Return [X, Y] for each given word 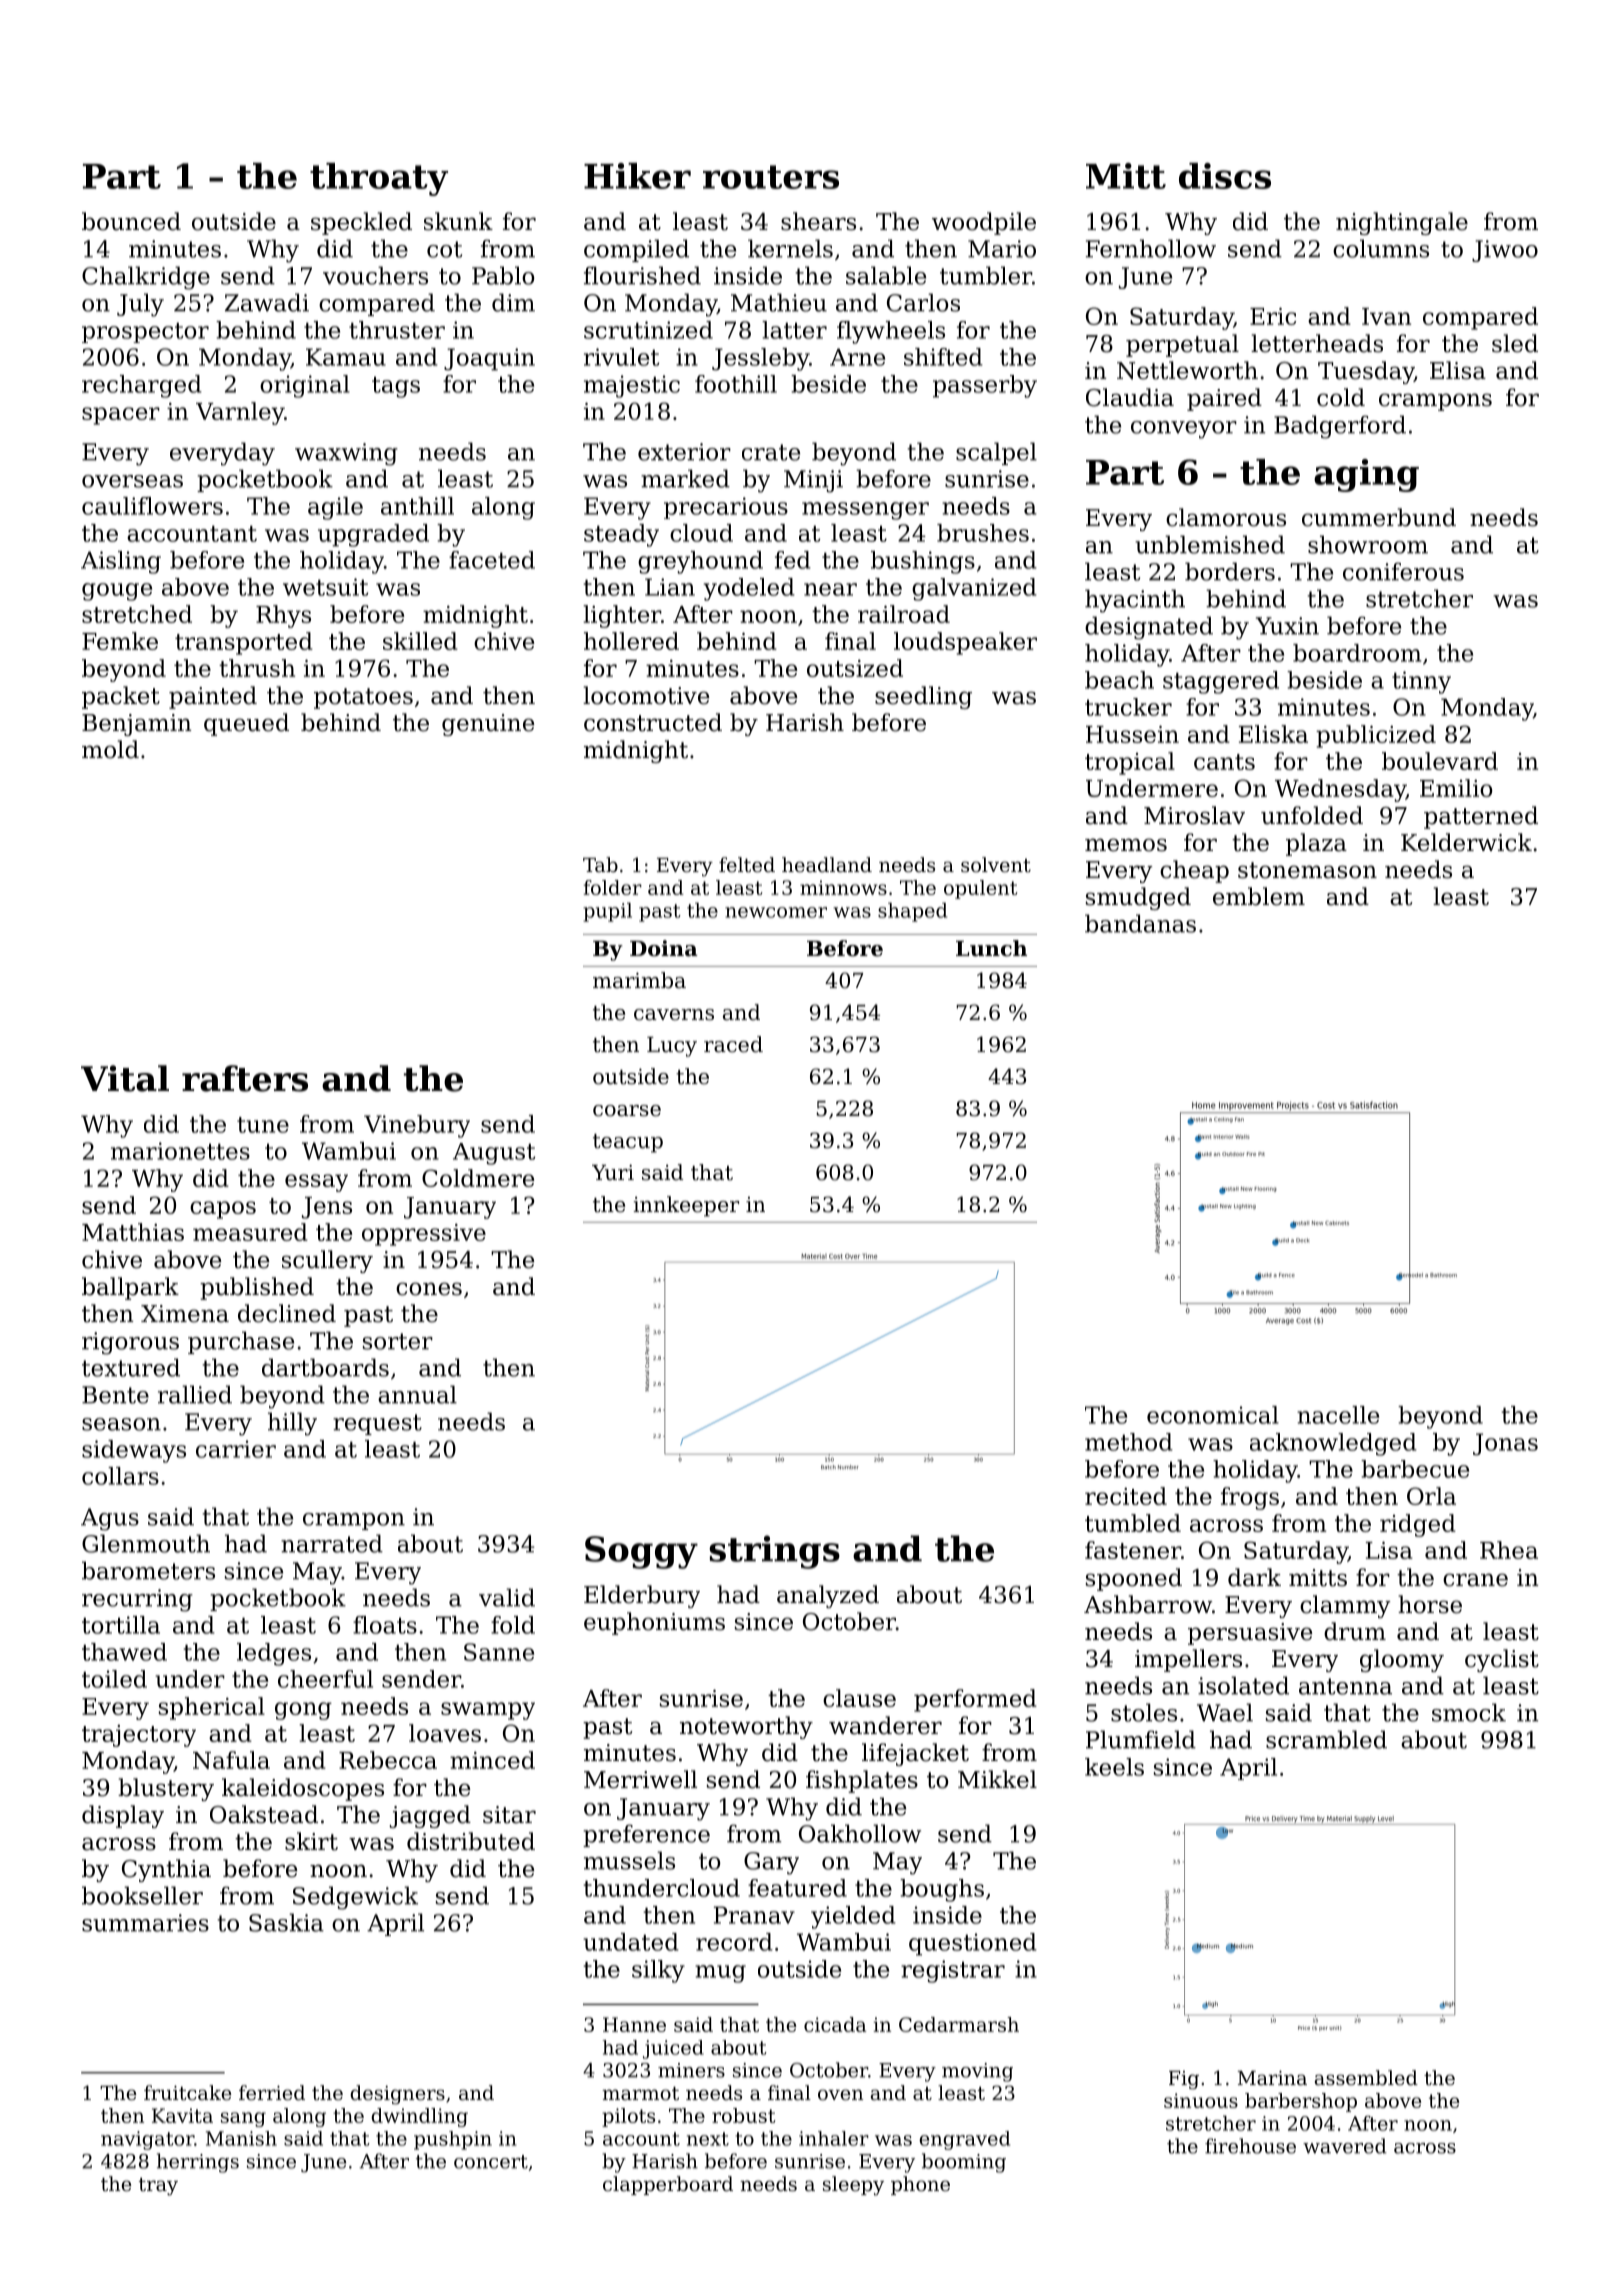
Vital [125, 1078]
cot [444, 249]
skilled [420, 641]
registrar [953, 1971]
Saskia [286, 1922]
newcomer [776, 912]
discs [1225, 176]
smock [1469, 1712]
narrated [332, 1543]
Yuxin [1287, 626]
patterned [1481, 817]
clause [859, 1698]
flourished [642, 275]
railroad [904, 614]
